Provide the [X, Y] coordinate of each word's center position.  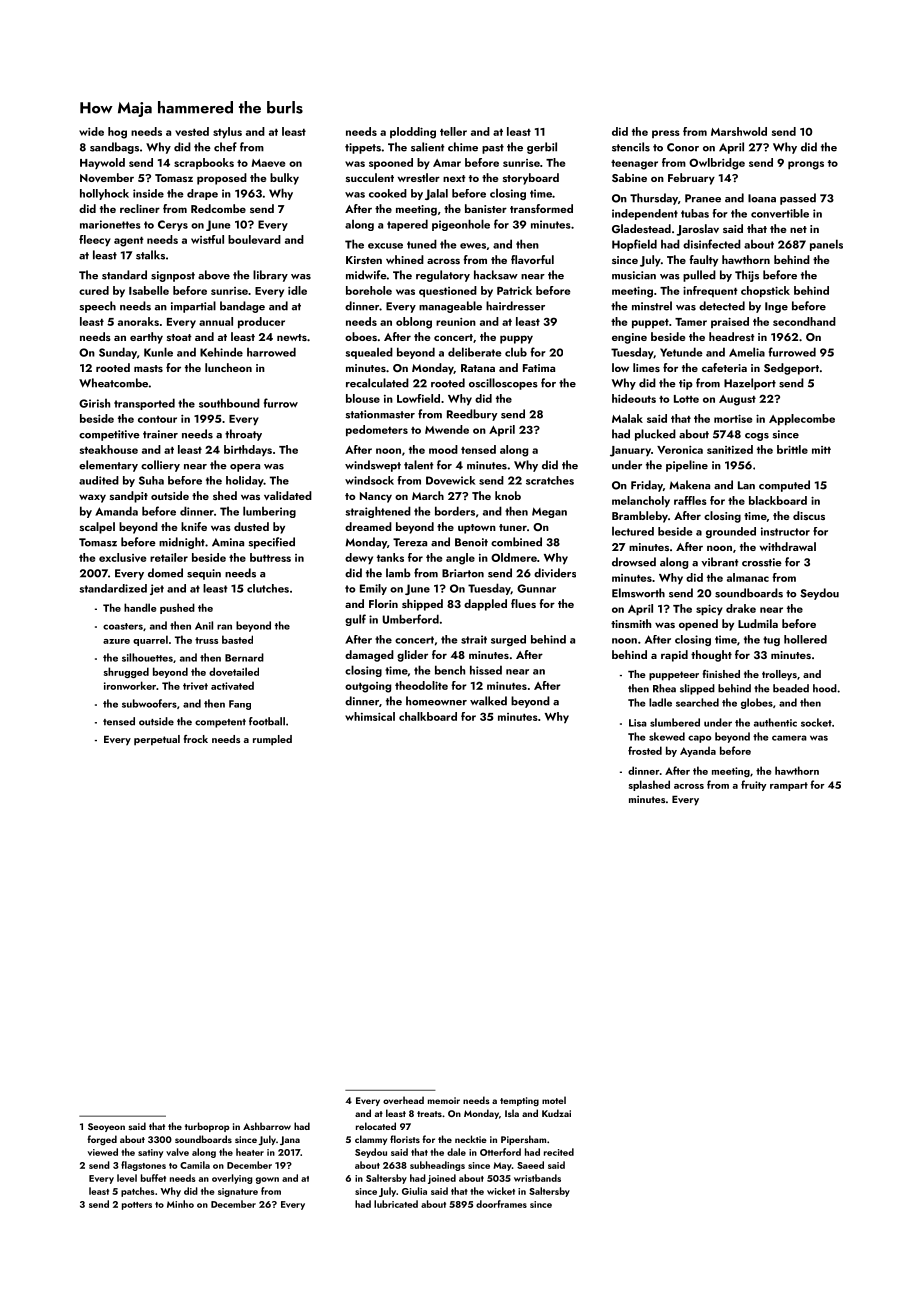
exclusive [122, 557]
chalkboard [428, 716]
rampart [789, 786]
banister [486, 208]
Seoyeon [106, 1127]
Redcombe [218, 208]
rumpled [272, 740]
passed [798, 199]
